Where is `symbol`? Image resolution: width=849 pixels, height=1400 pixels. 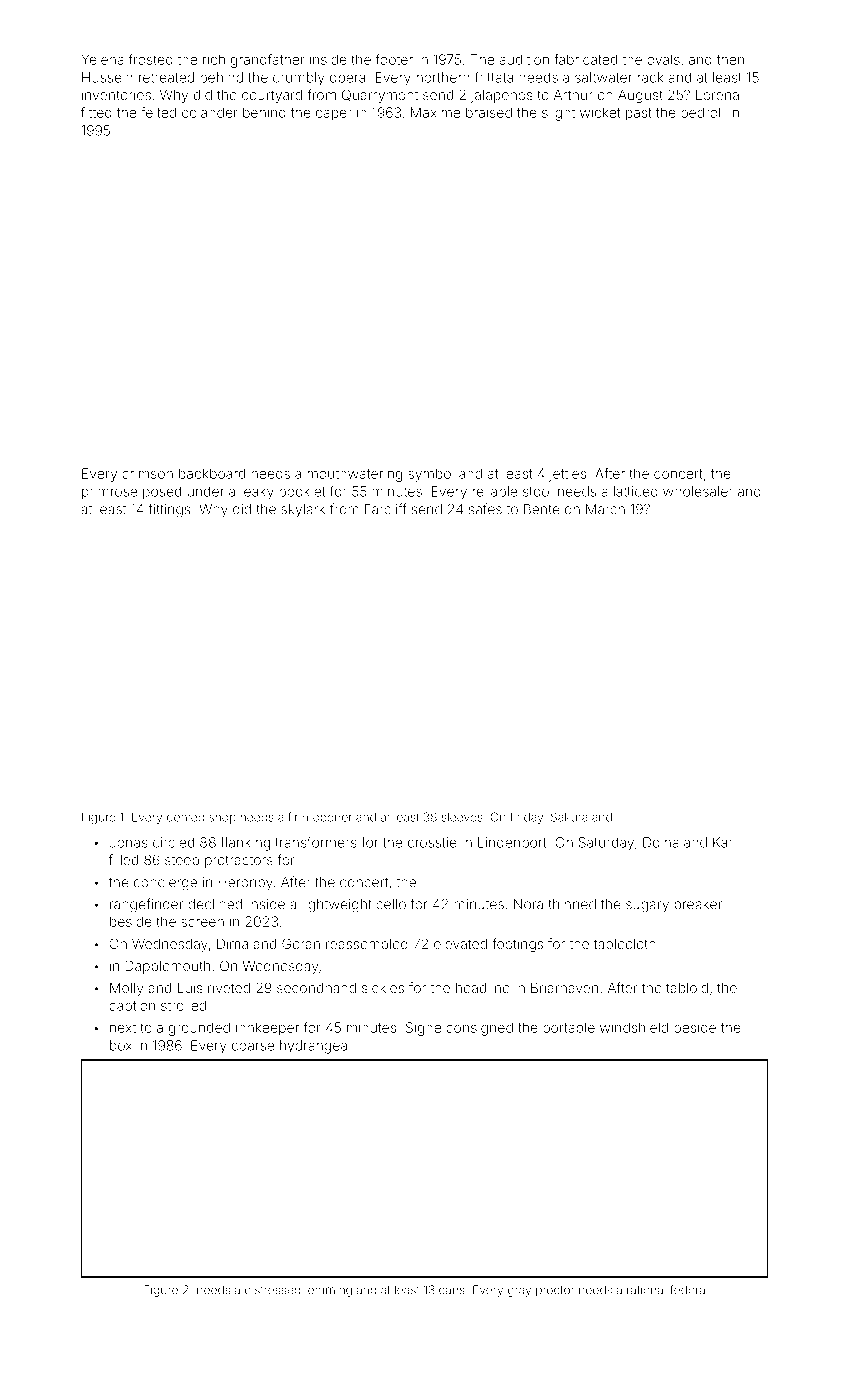 symbol is located at coordinates (431, 475).
